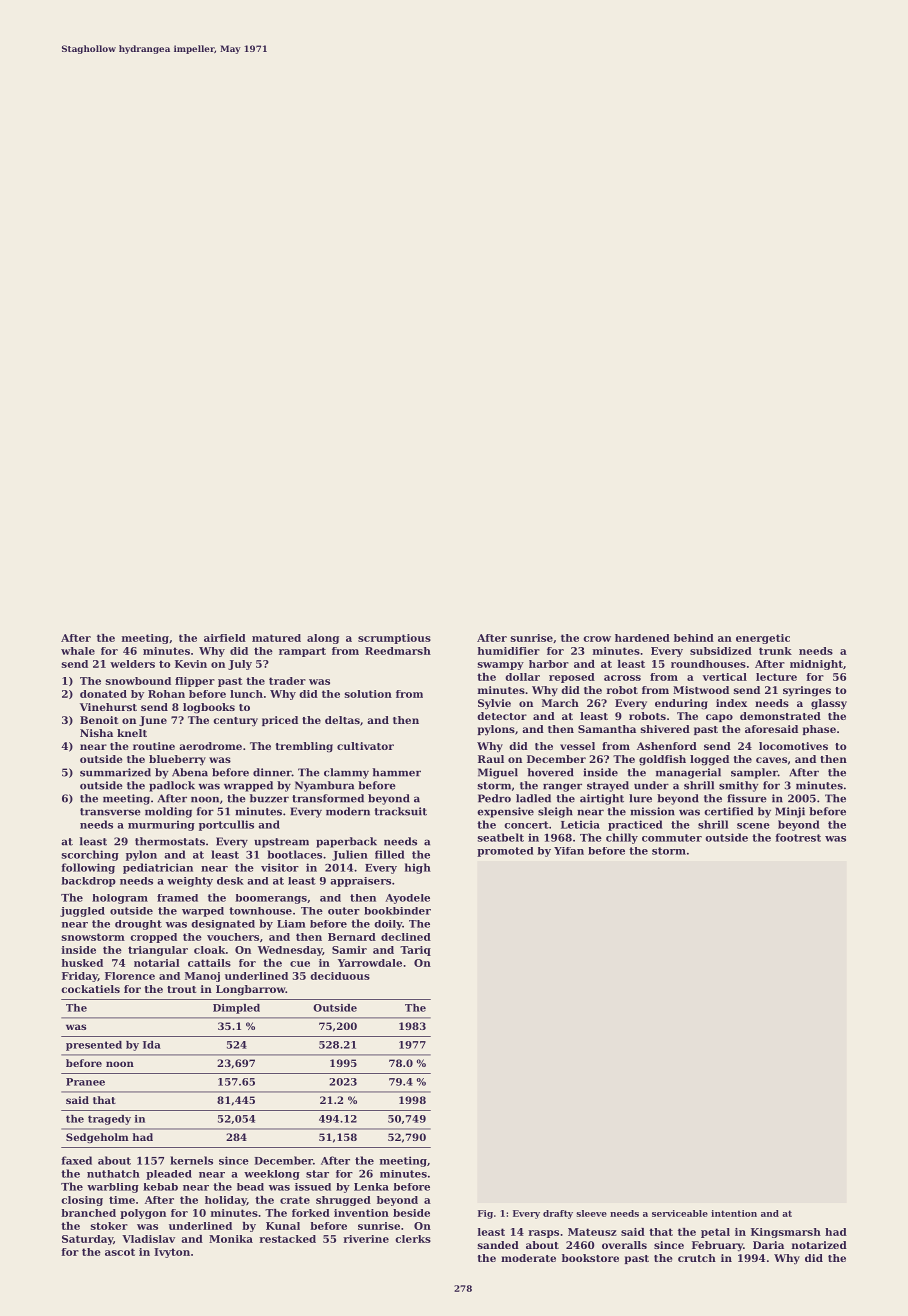 The width and height of the screenshot is (908, 1316). Describe the element at coordinates (396, 772) in the screenshot. I see `hammer` at that location.
